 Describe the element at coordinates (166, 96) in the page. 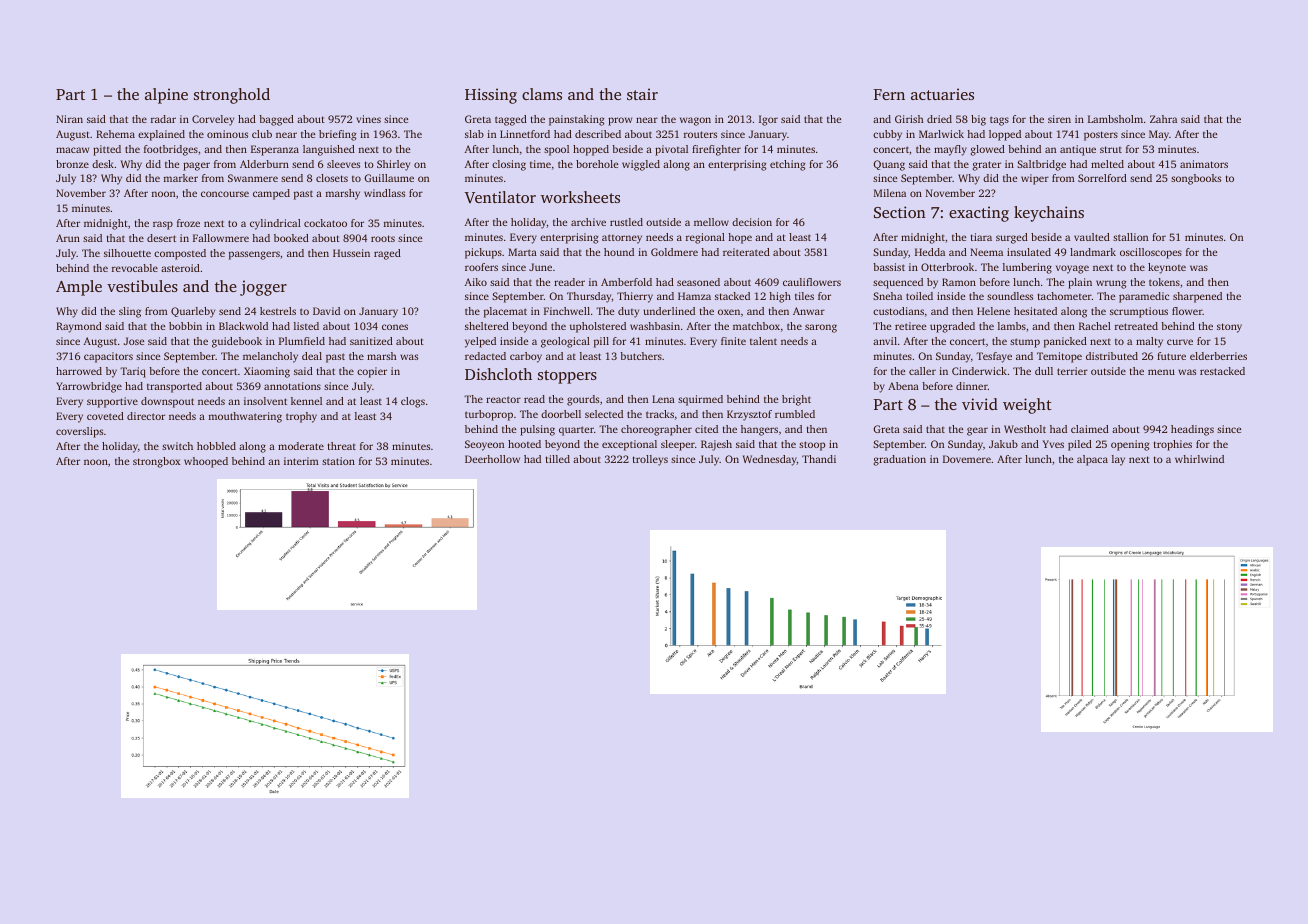

I see `alpine` at that location.
